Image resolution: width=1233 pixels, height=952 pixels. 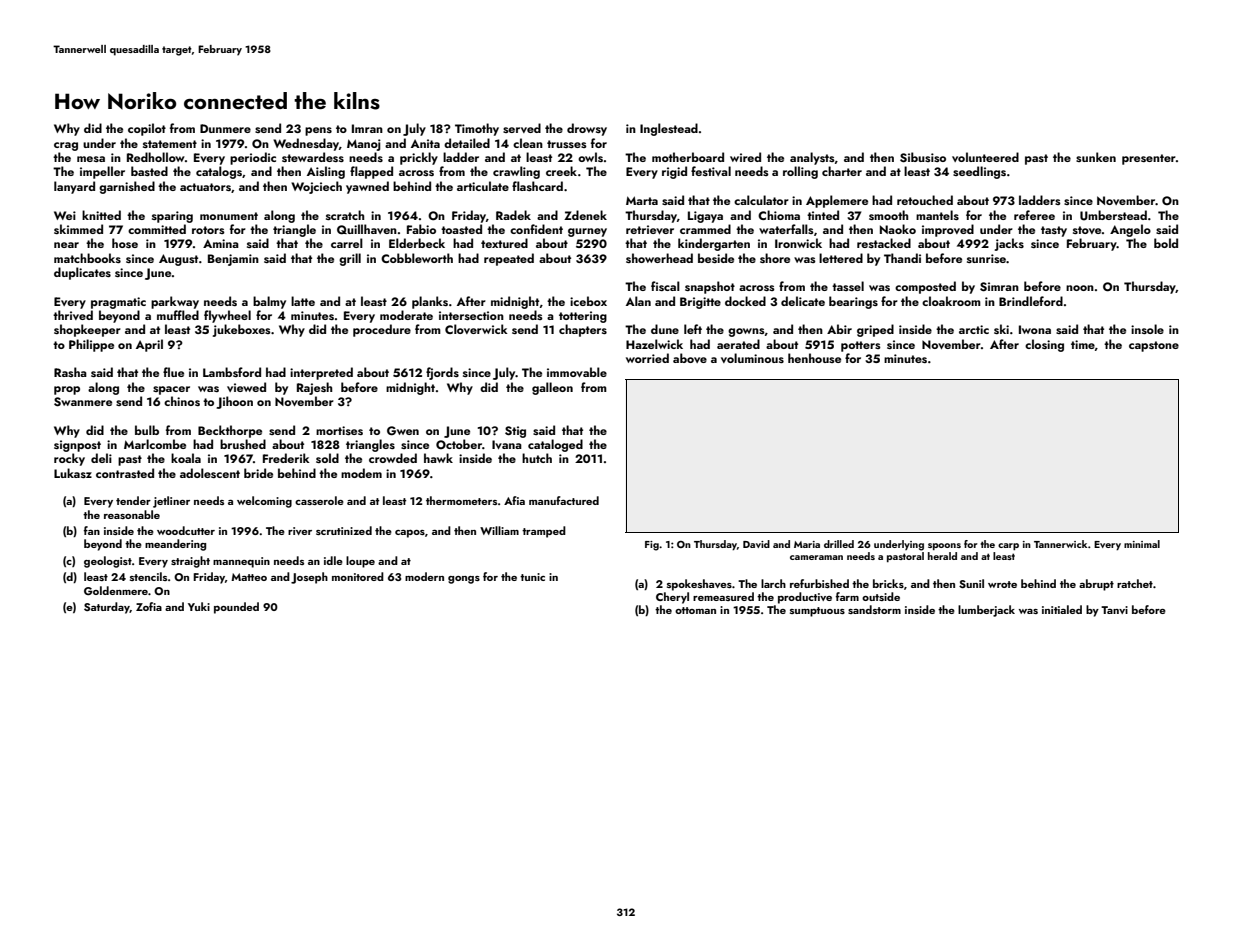 What do you see at coordinates (923, 157) in the screenshot?
I see `Sibusiso` at bounding box center [923, 157].
